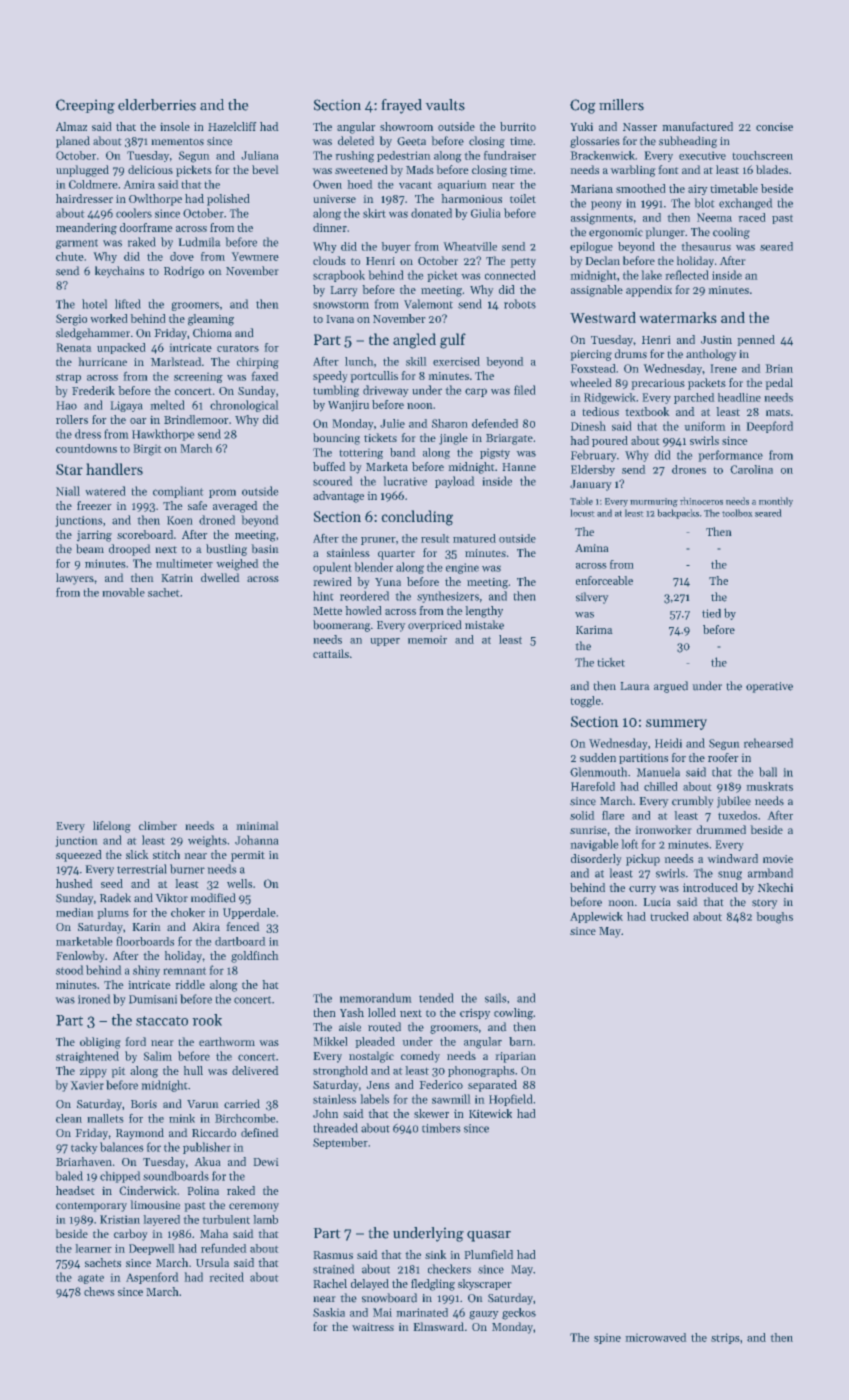 This image has width=849, height=1400. Describe the element at coordinates (184, 272) in the image. I see `Rodrigo` at that location.
